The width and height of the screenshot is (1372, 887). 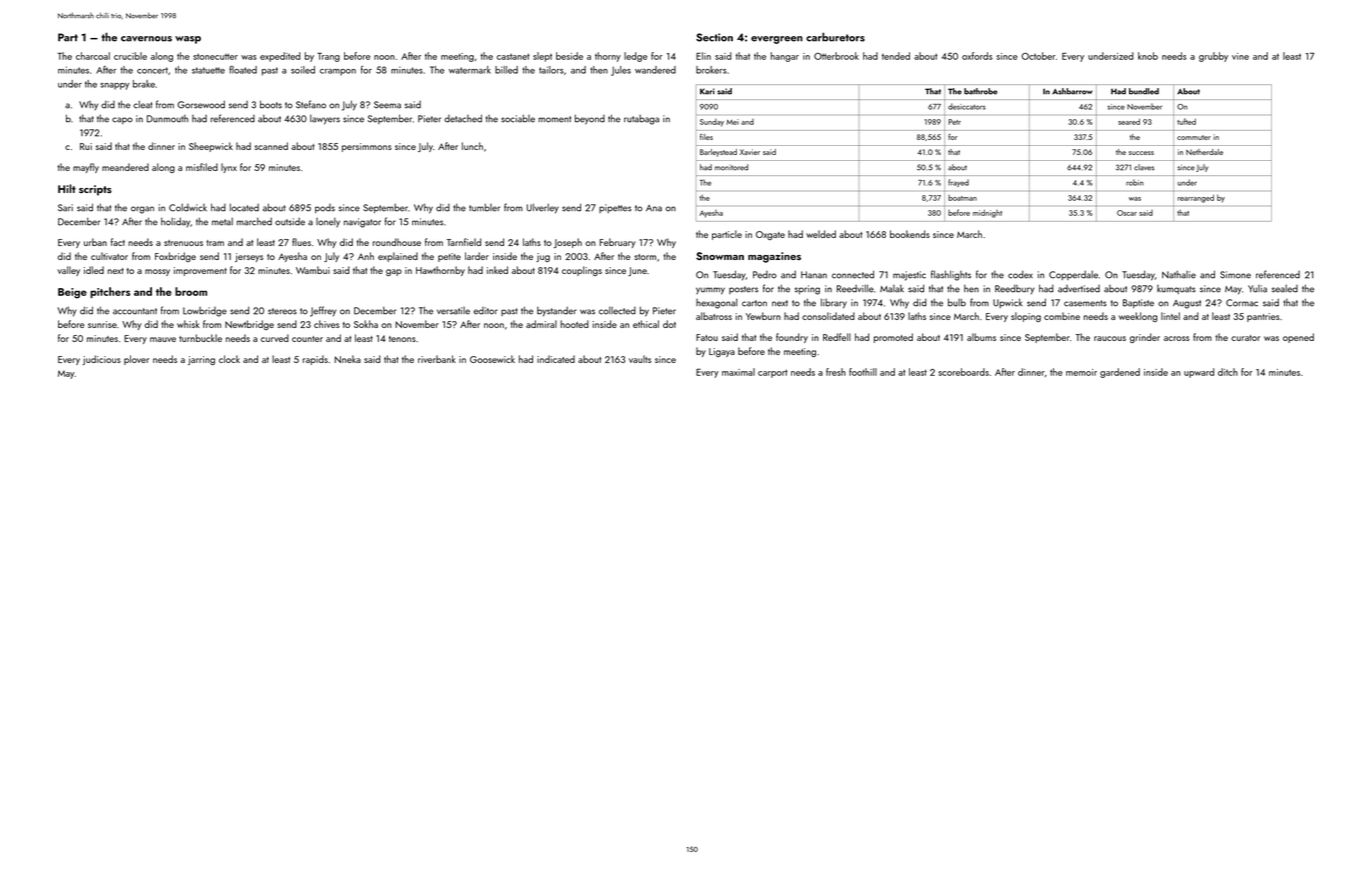 I want to click on grubby, so click(x=1213, y=57).
